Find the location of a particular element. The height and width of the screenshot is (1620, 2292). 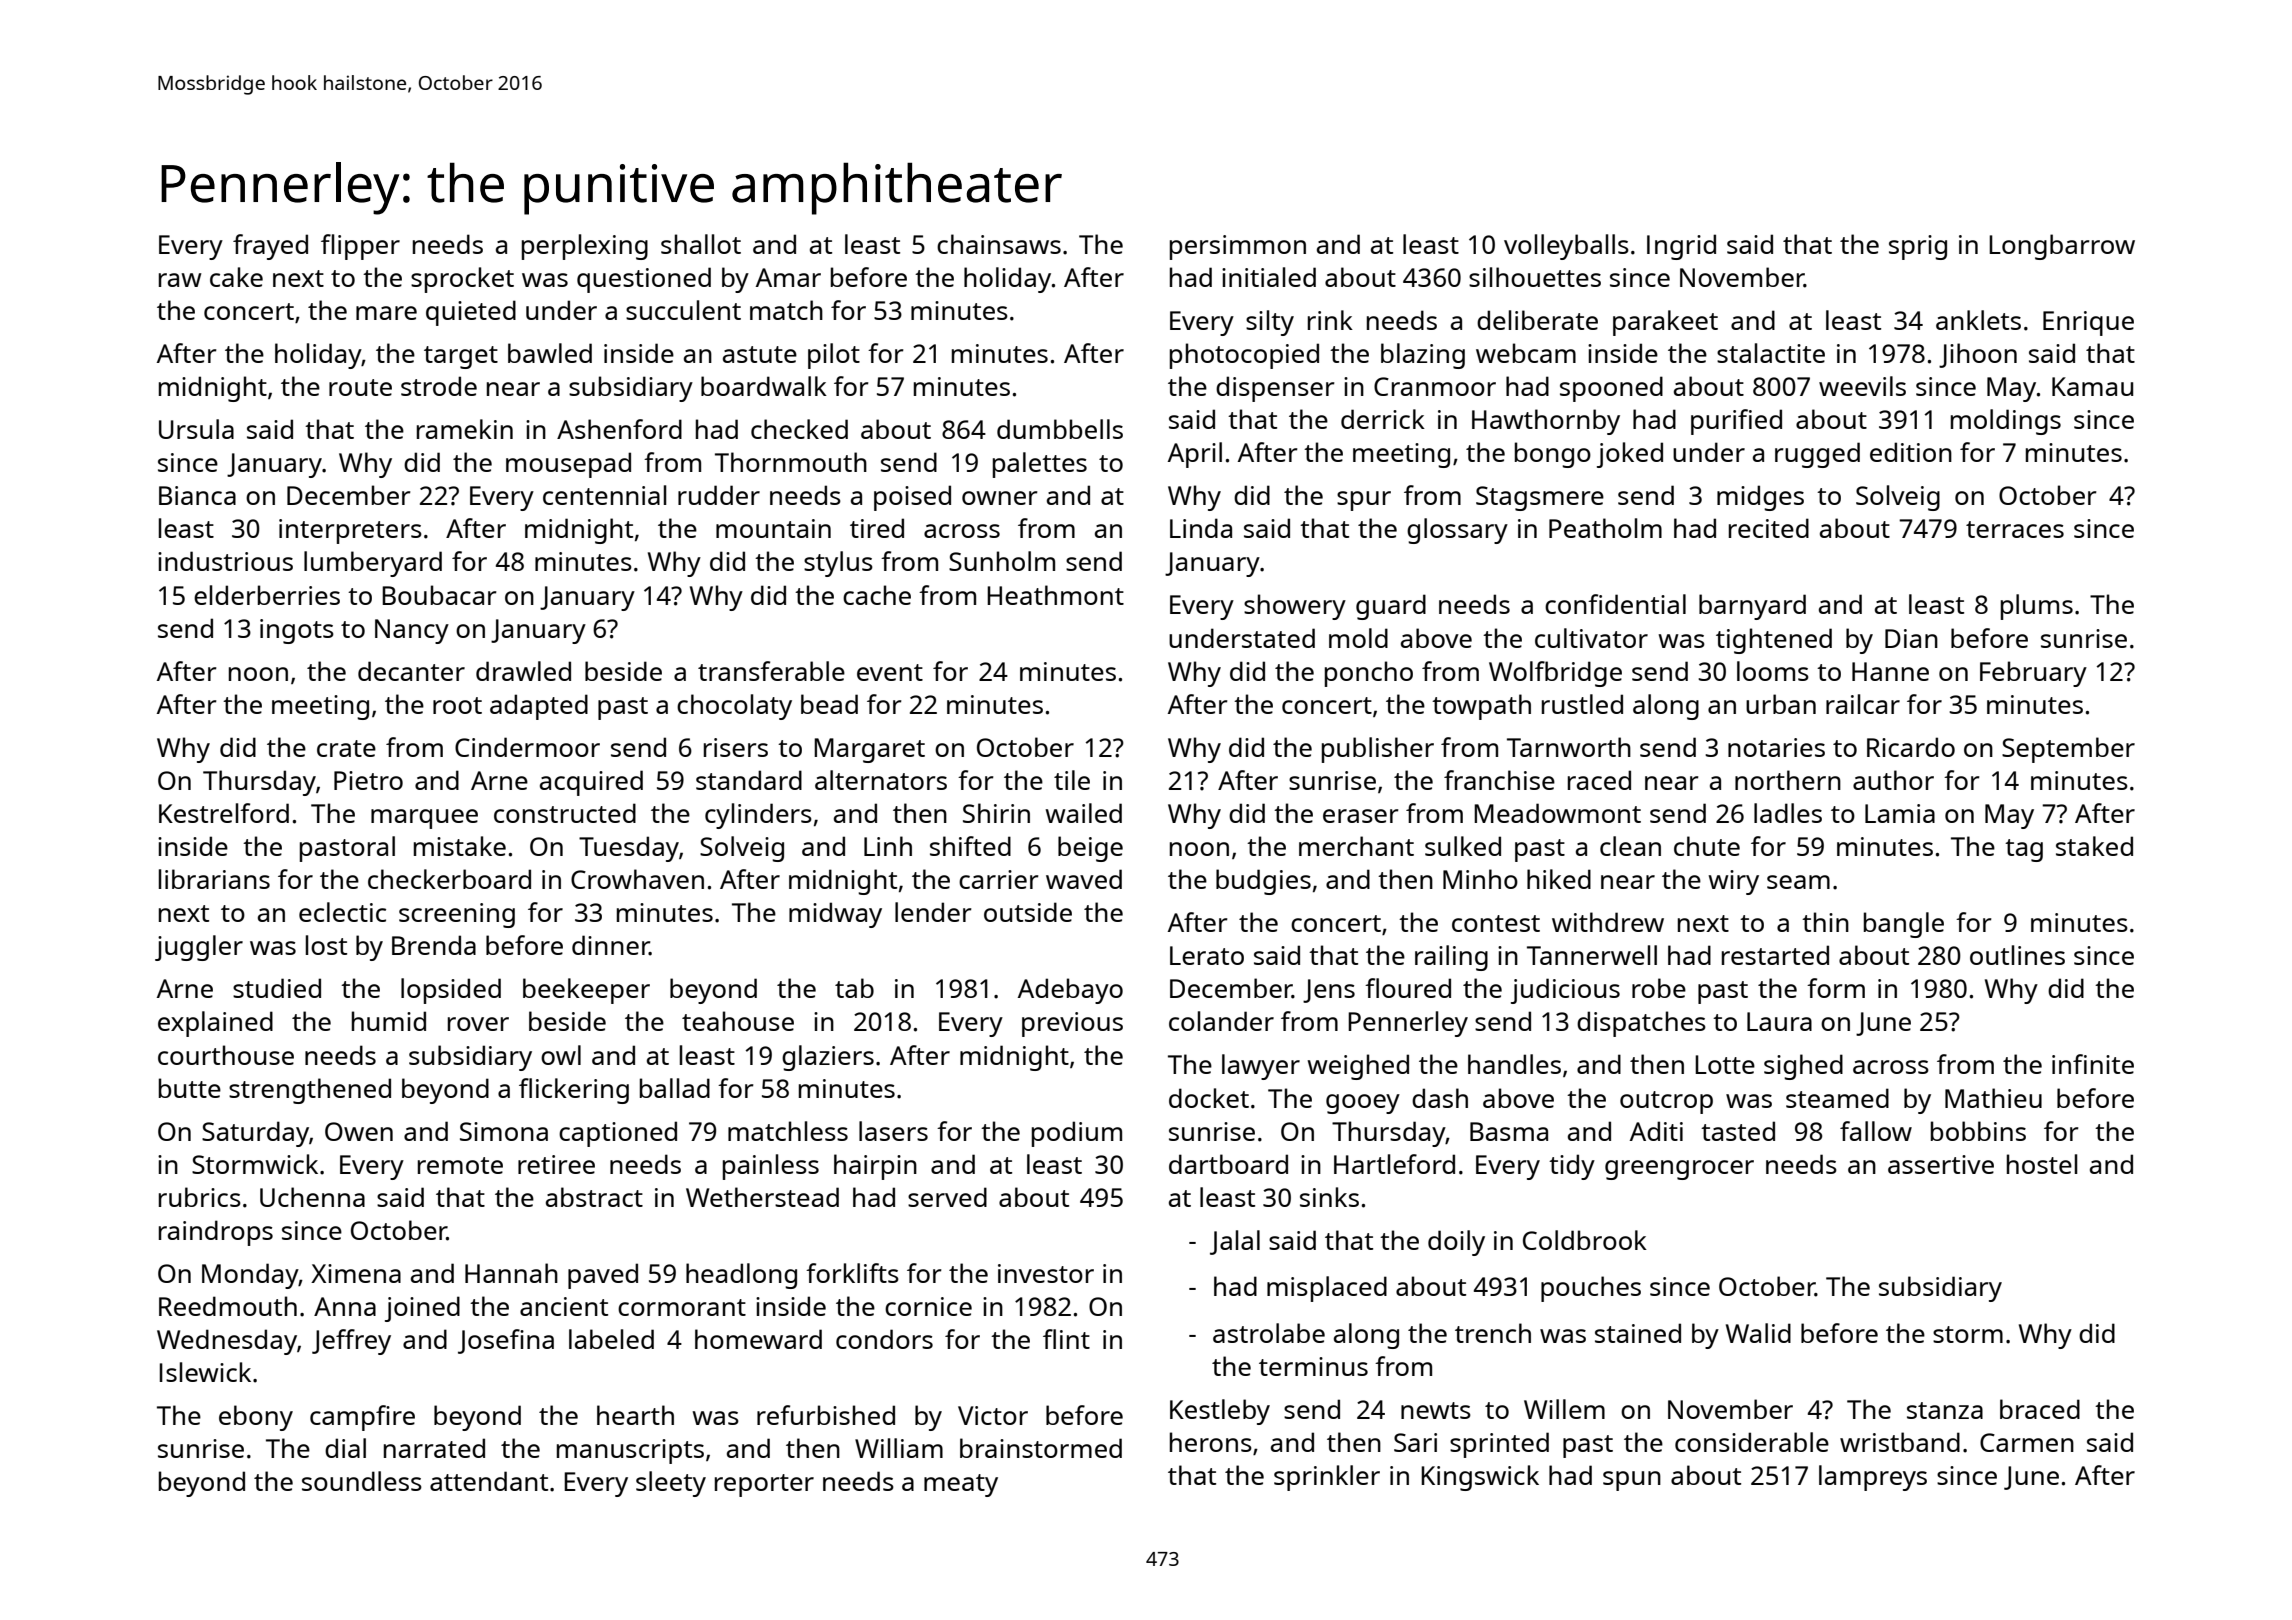

rubrics is located at coordinates (200, 1197).
